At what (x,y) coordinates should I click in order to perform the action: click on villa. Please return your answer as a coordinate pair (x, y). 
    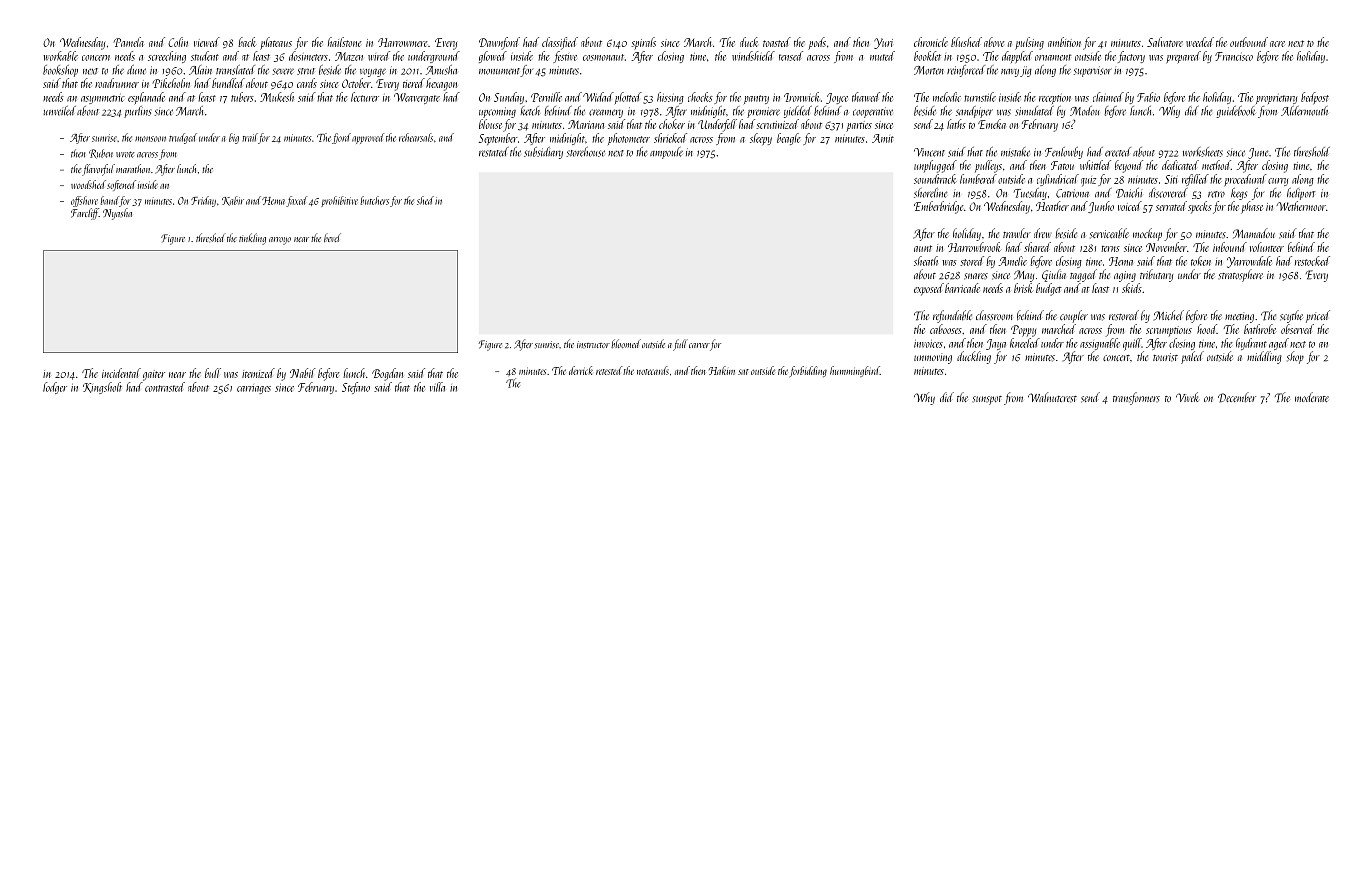
    Looking at the image, I should click on (437, 387).
